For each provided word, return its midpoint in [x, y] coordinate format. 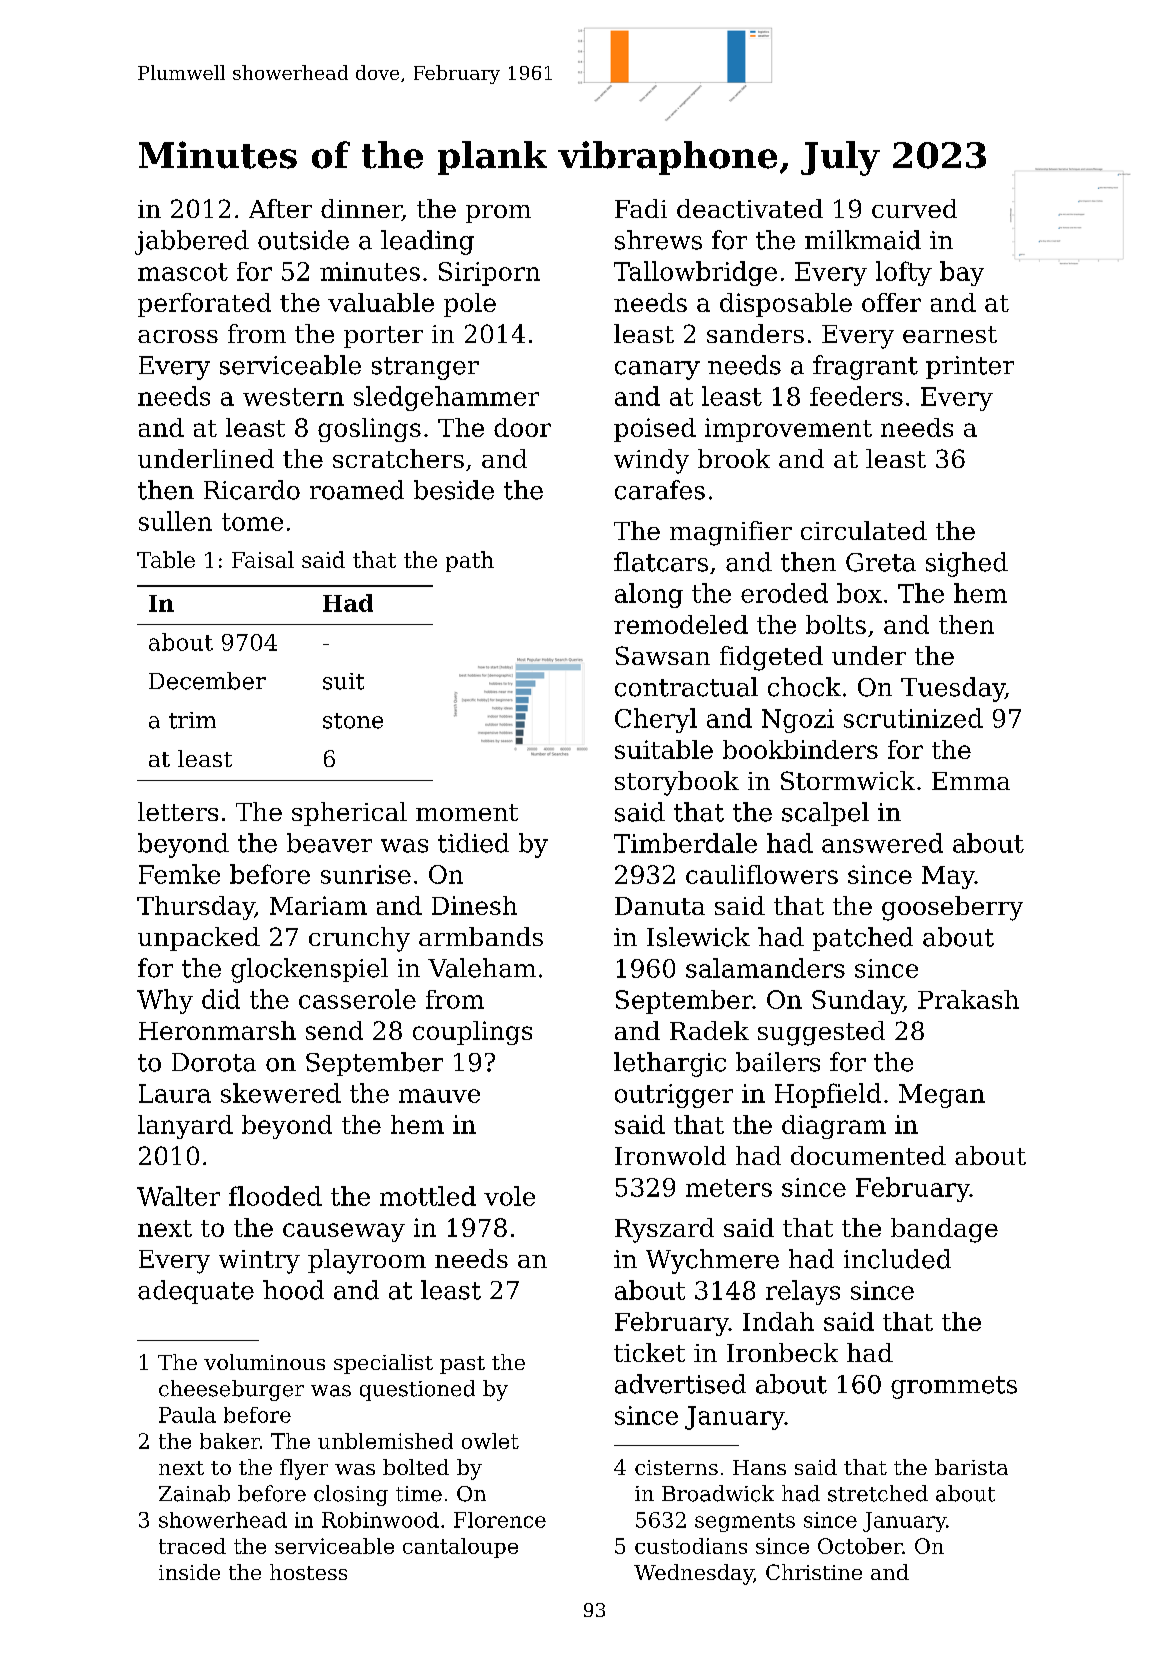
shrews [658, 240]
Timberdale [685, 843]
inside [189, 1572]
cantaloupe [460, 1548]
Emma [971, 781]
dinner [361, 210]
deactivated [750, 208]
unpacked [199, 939]
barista [971, 1467]
